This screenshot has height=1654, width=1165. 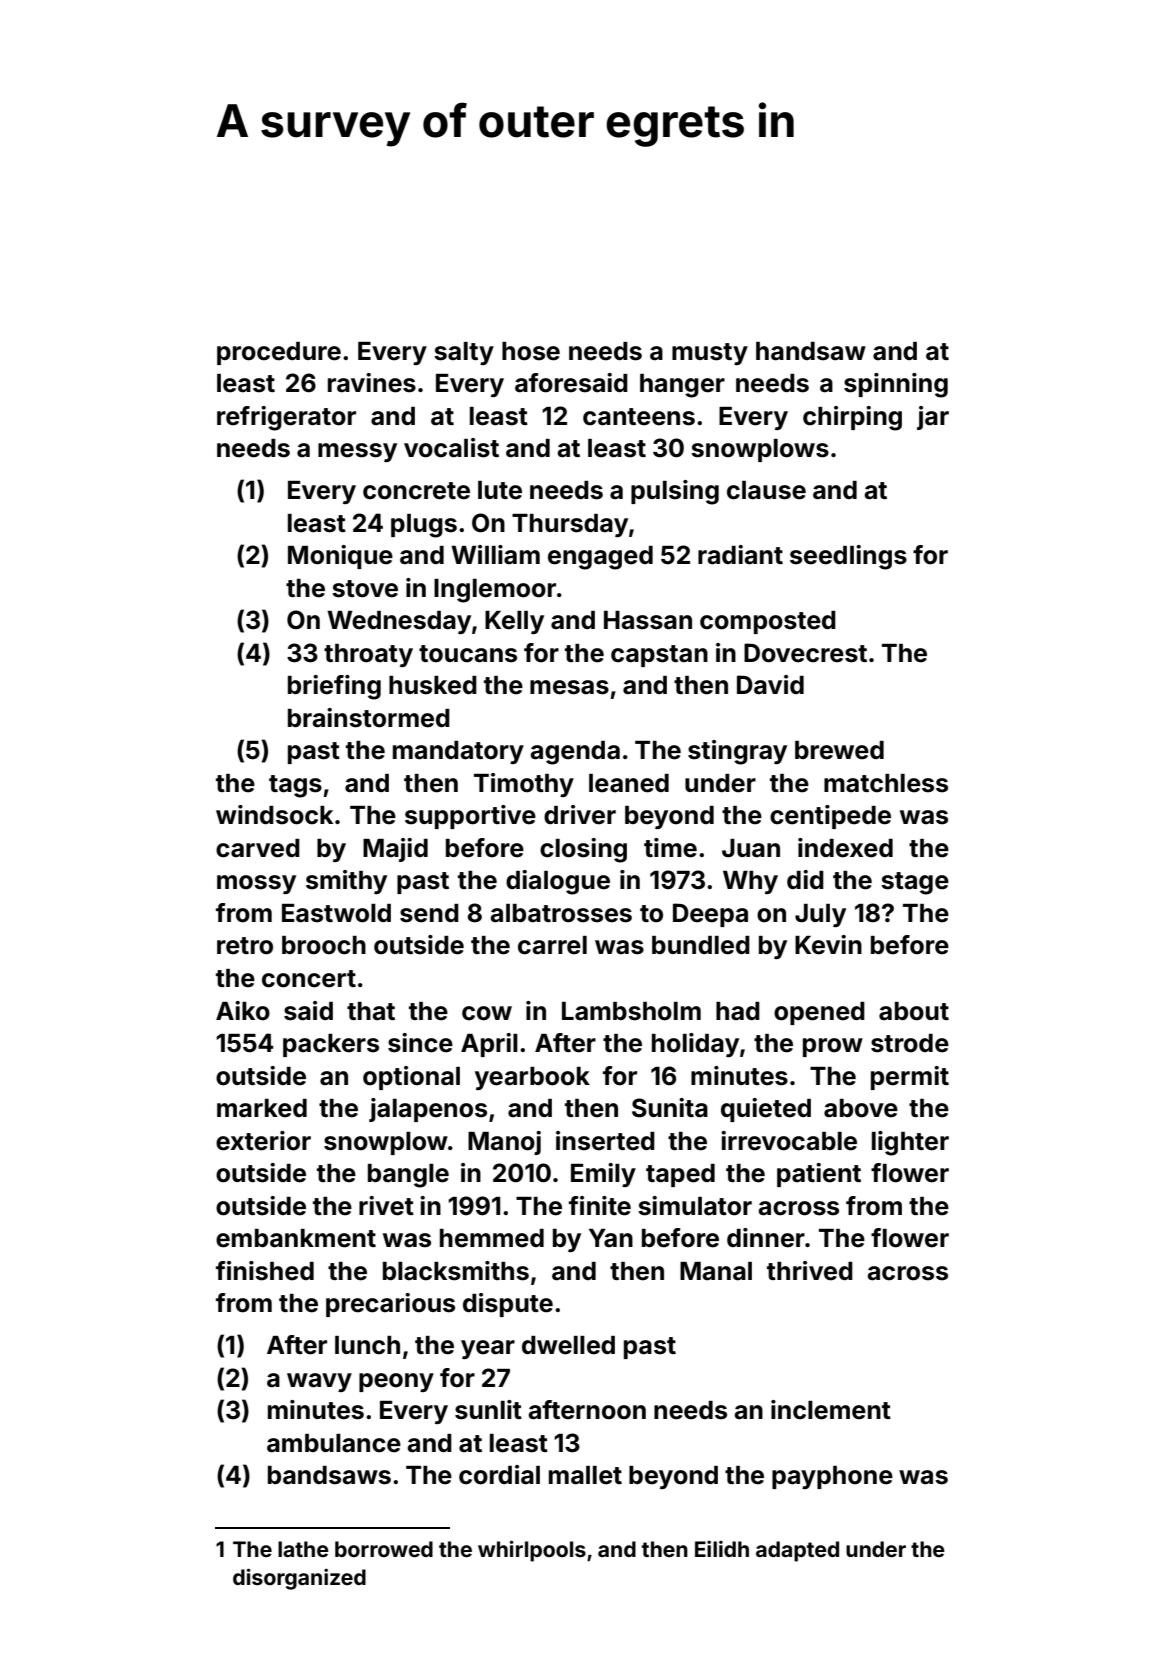 What do you see at coordinates (487, 1013) in the screenshot?
I see `cow` at bounding box center [487, 1013].
